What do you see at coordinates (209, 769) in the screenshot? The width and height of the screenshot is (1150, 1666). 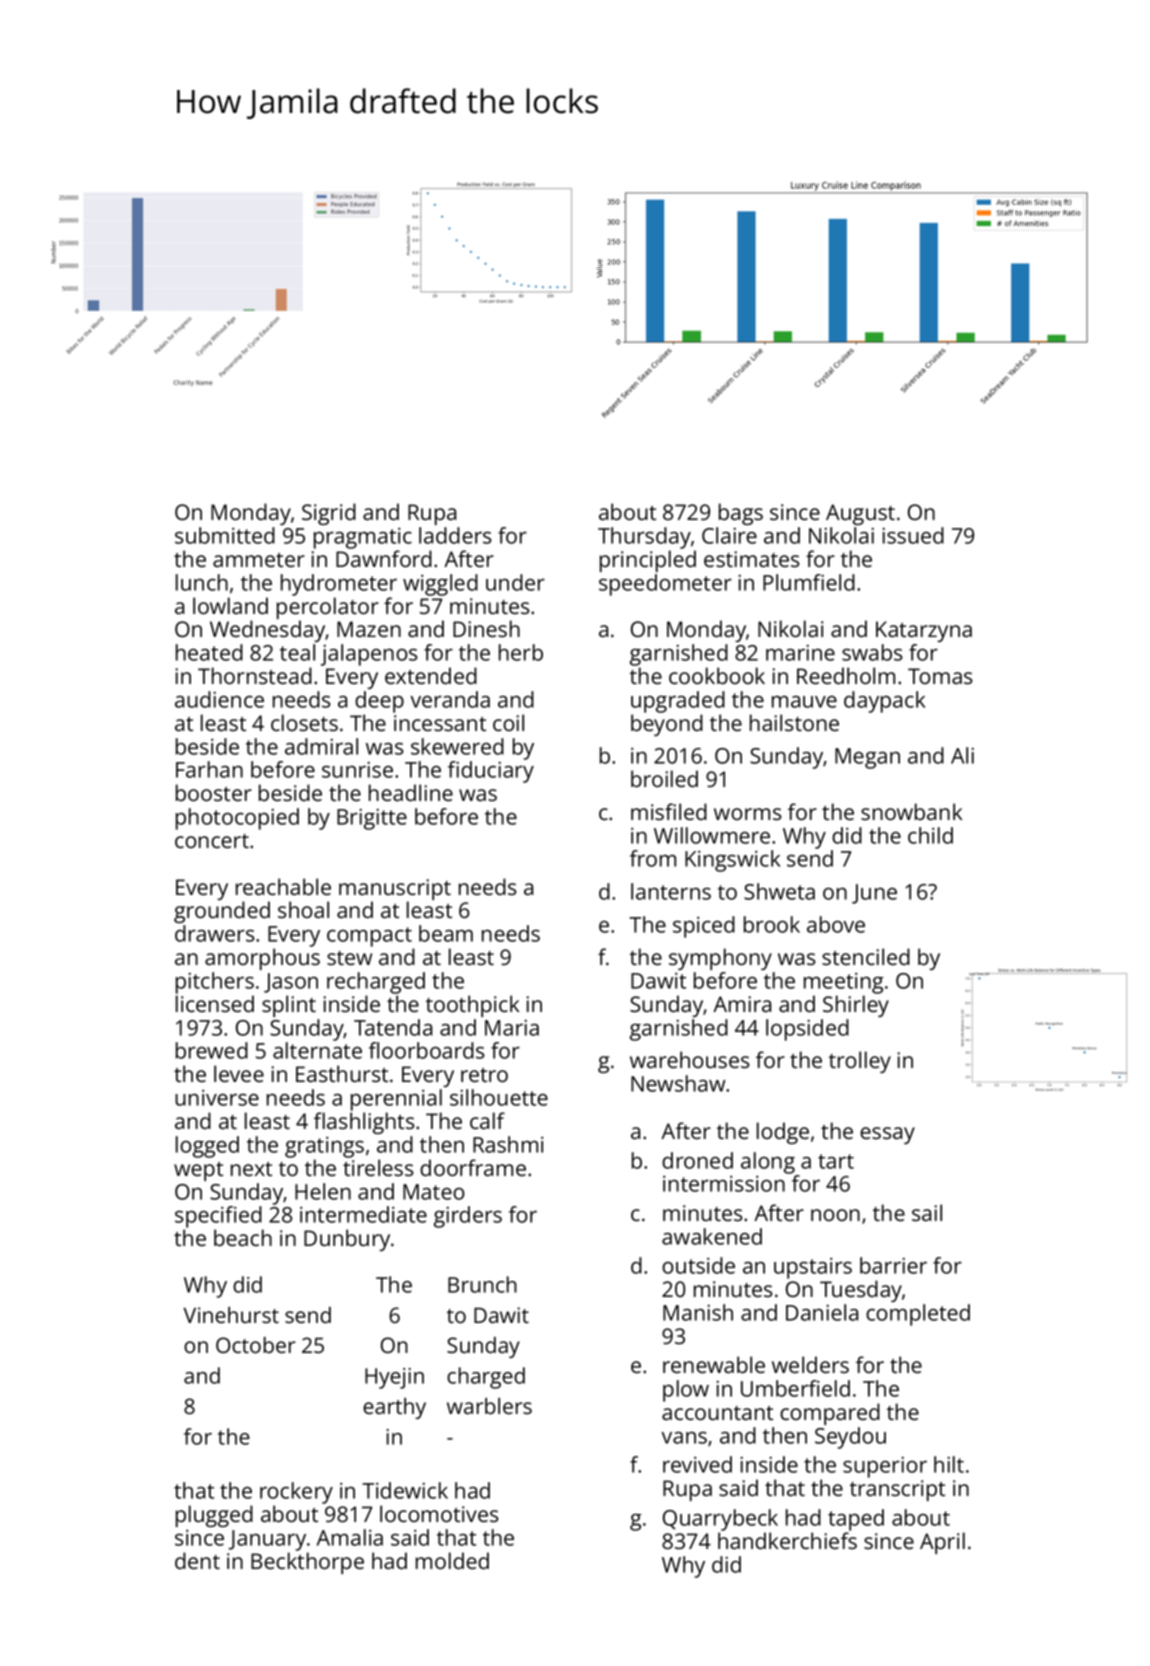 I see `Farhan` at bounding box center [209, 769].
